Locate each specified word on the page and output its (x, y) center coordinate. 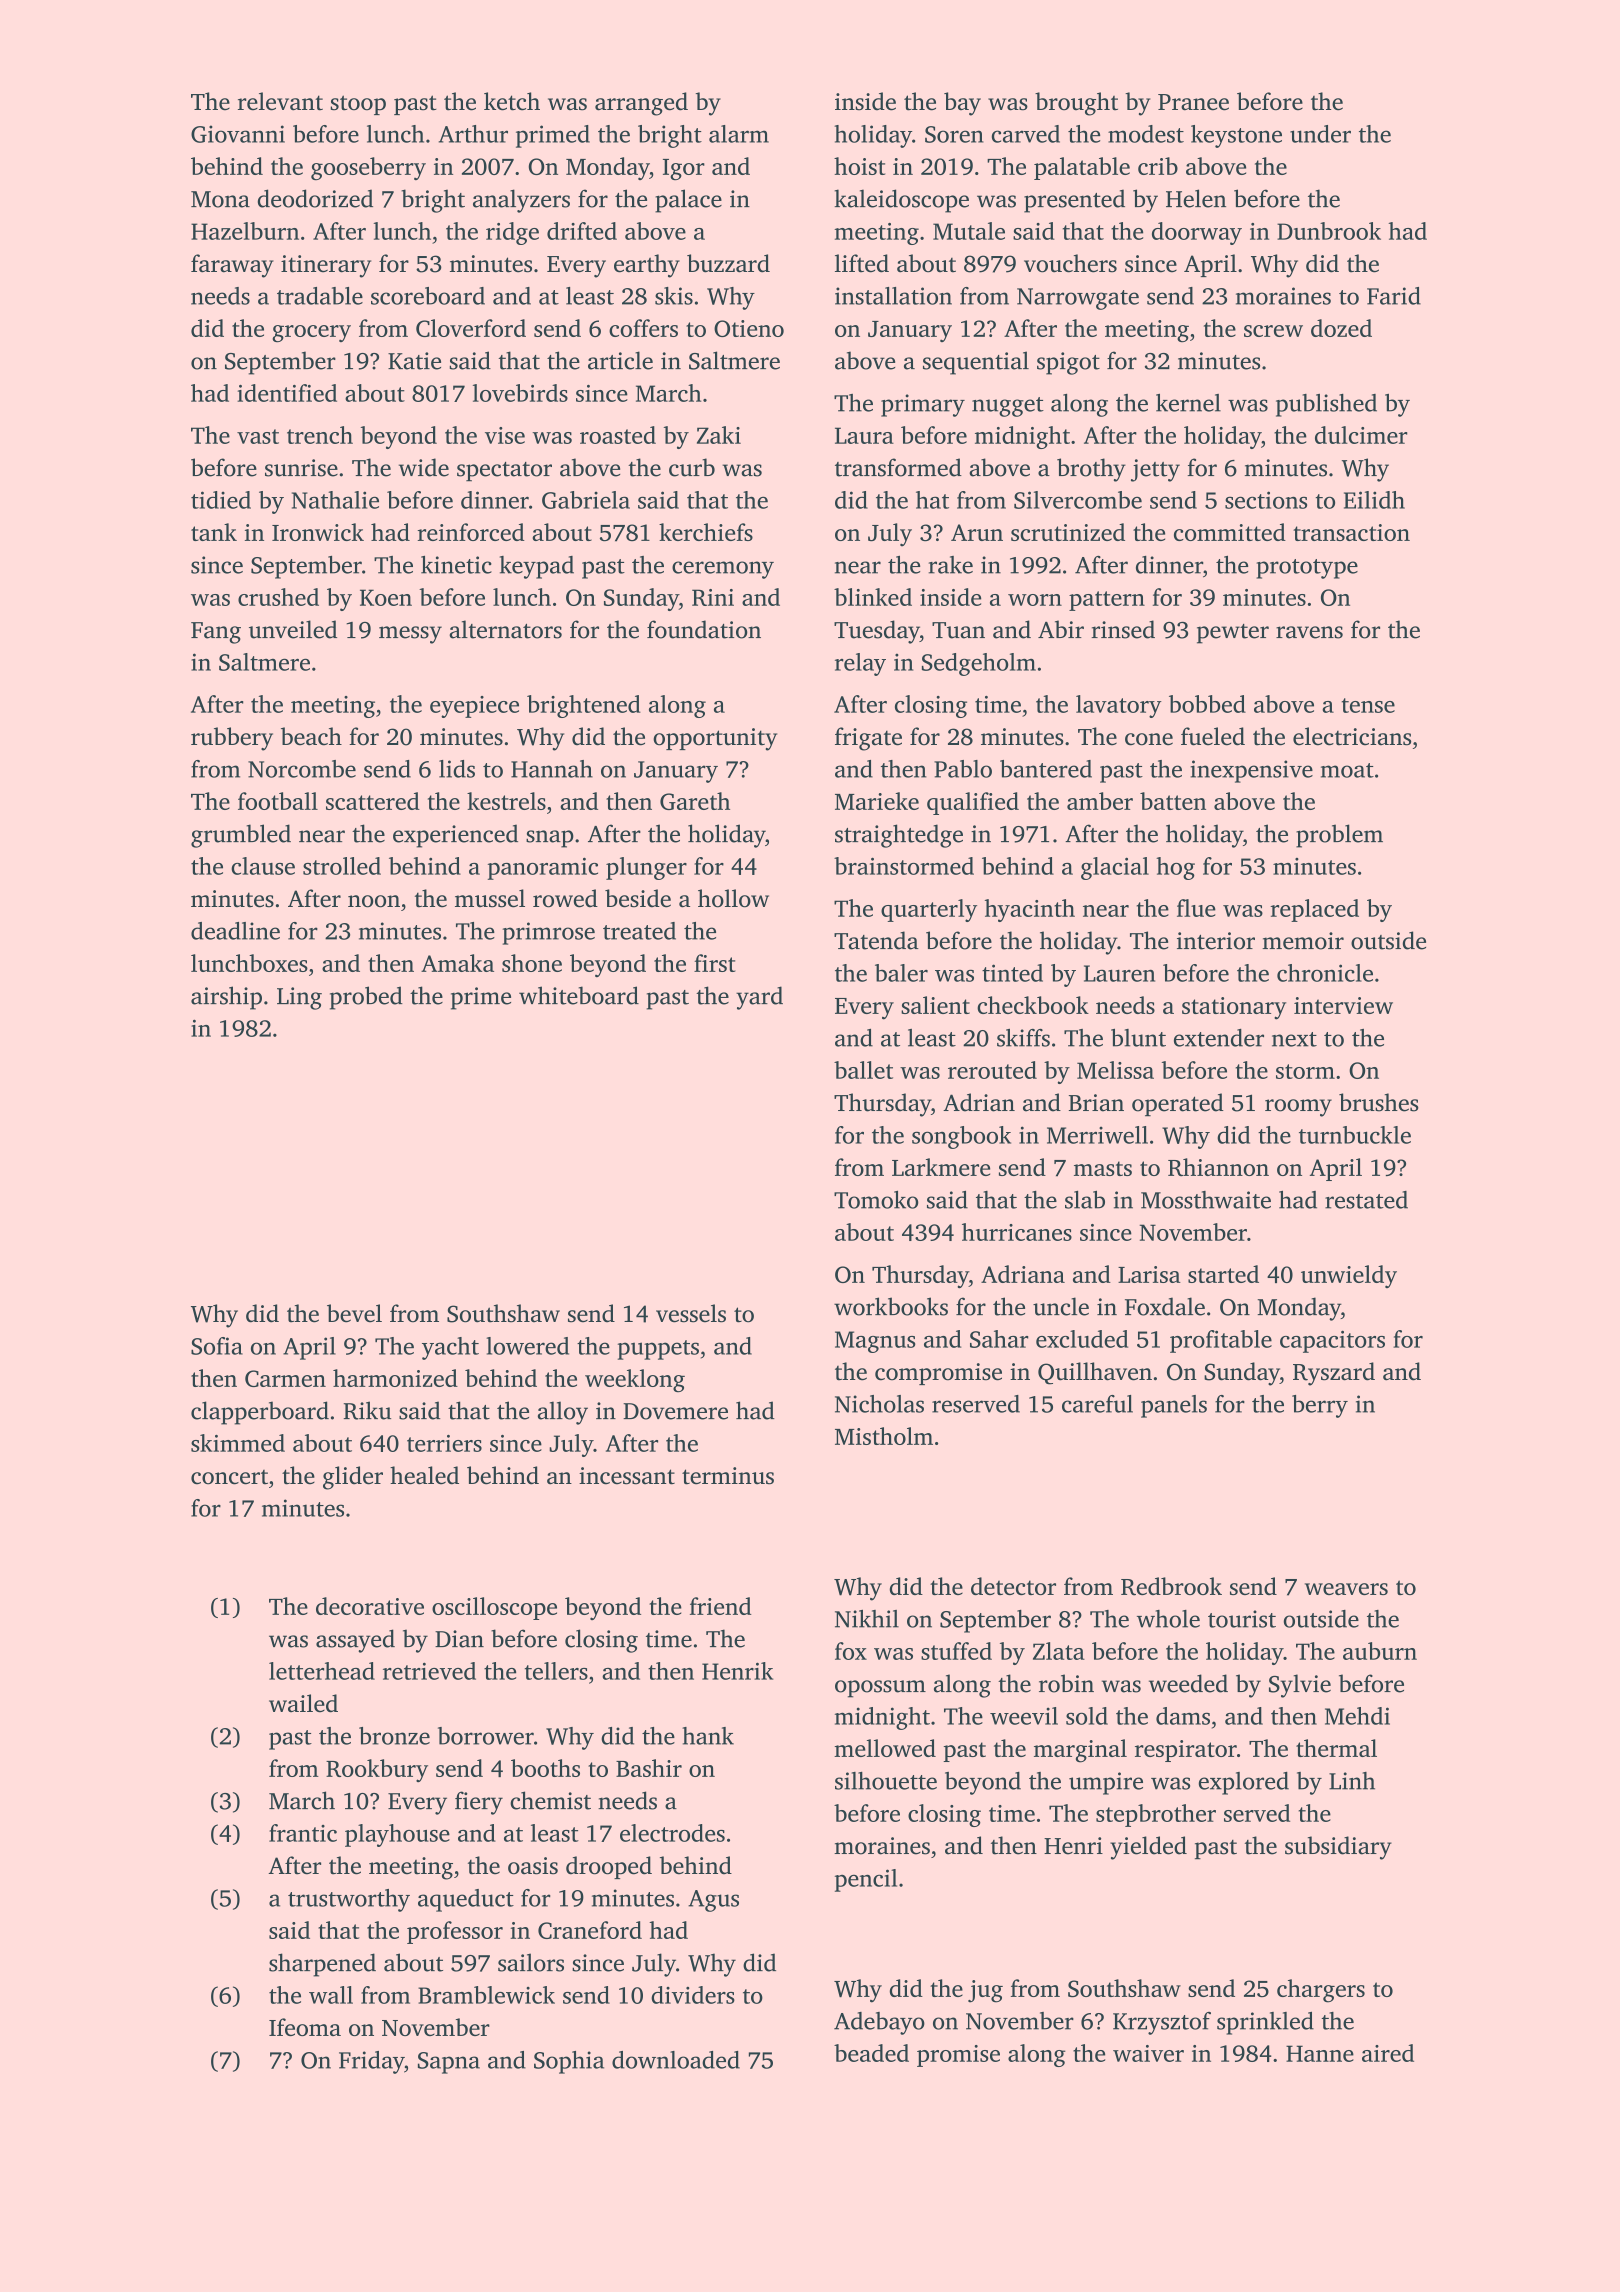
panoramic (543, 868)
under (1320, 134)
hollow (733, 898)
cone (1149, 739)
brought (1076, 104)
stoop (358, 105)
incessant (627, 1476)
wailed (303, 1703)
